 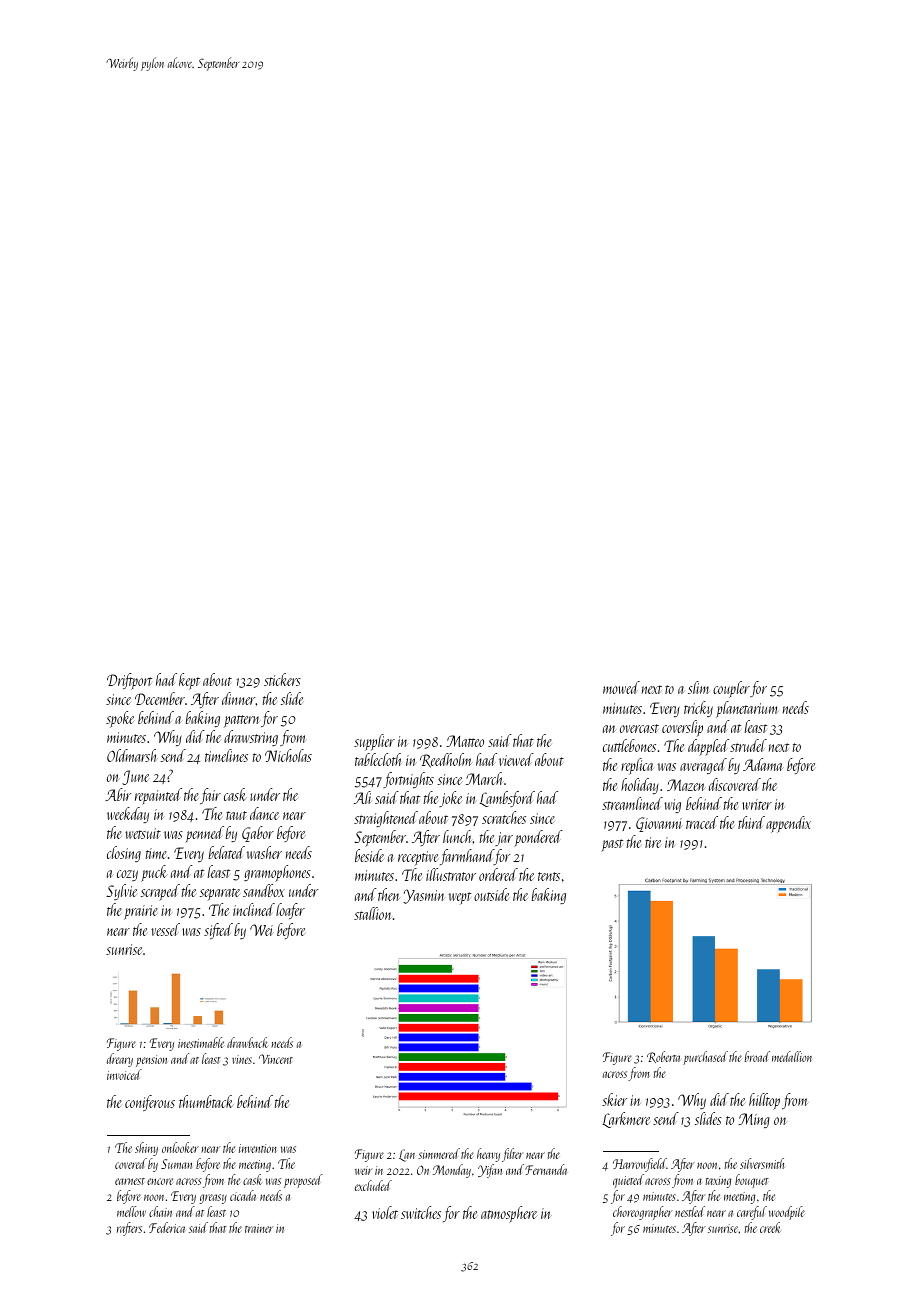 I want to click on belated, so click(x=227, y=852).
